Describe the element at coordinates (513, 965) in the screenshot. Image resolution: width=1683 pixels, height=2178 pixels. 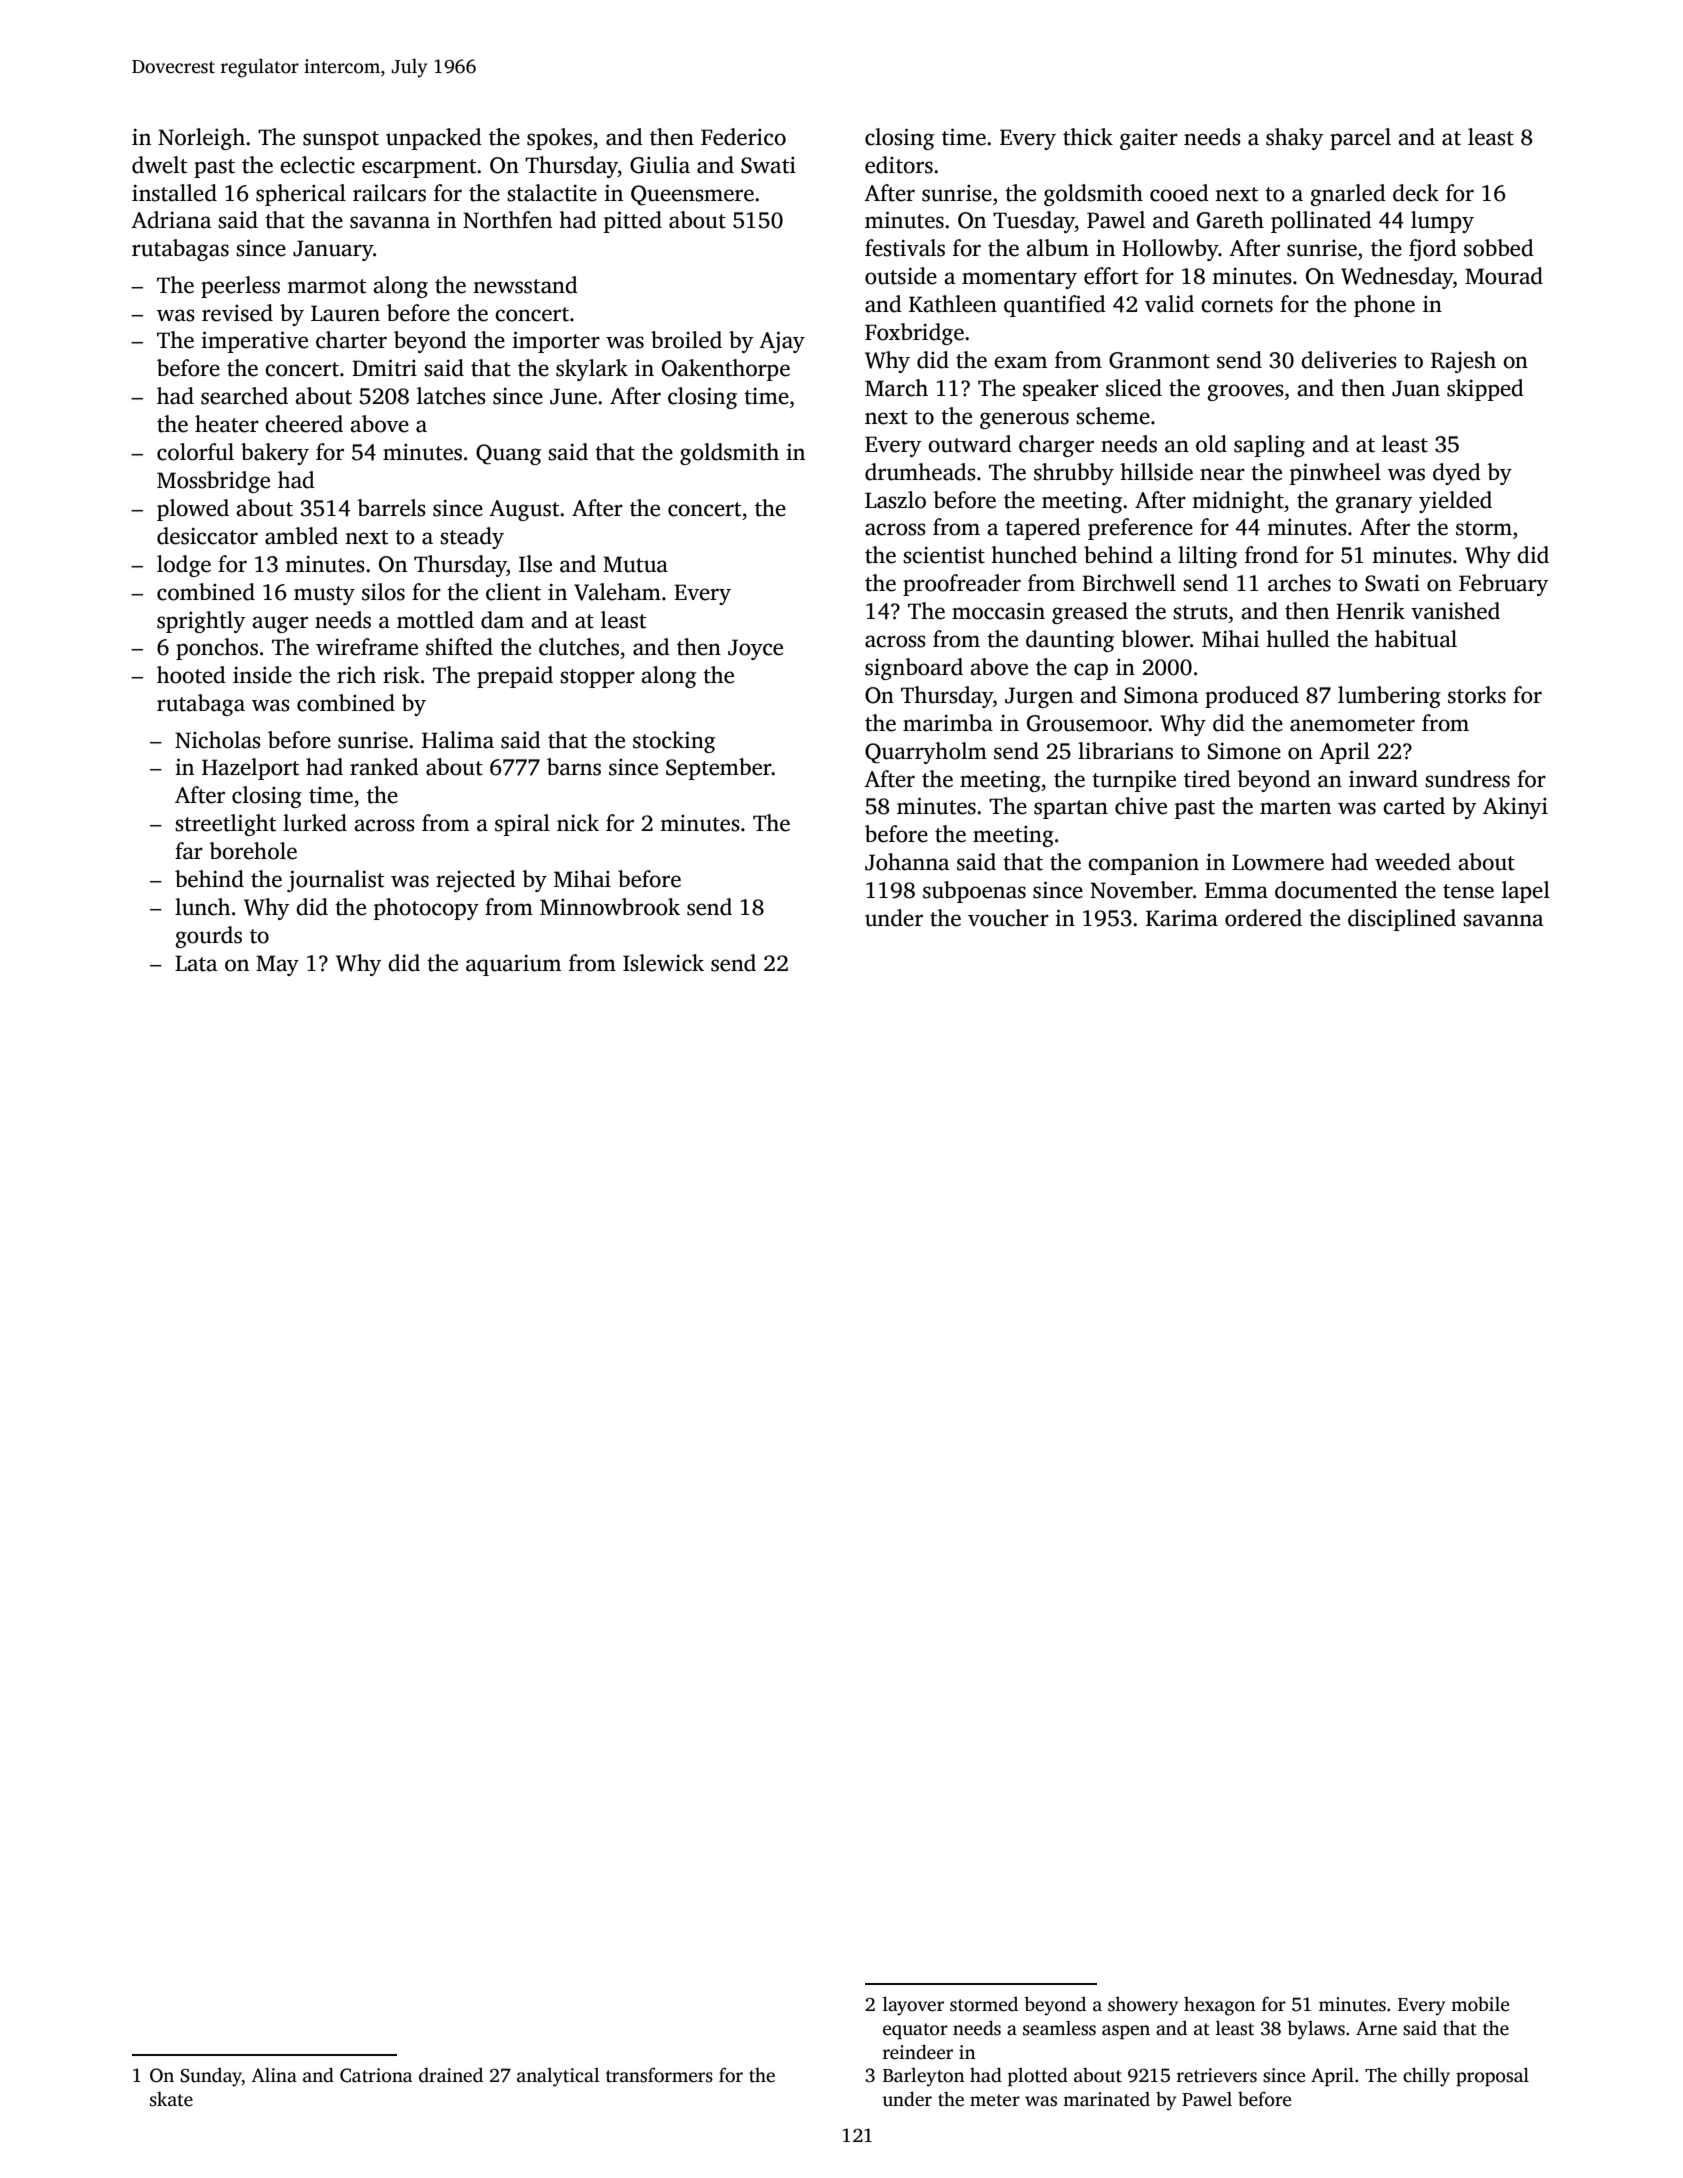
I see `aquarium` at that location.
